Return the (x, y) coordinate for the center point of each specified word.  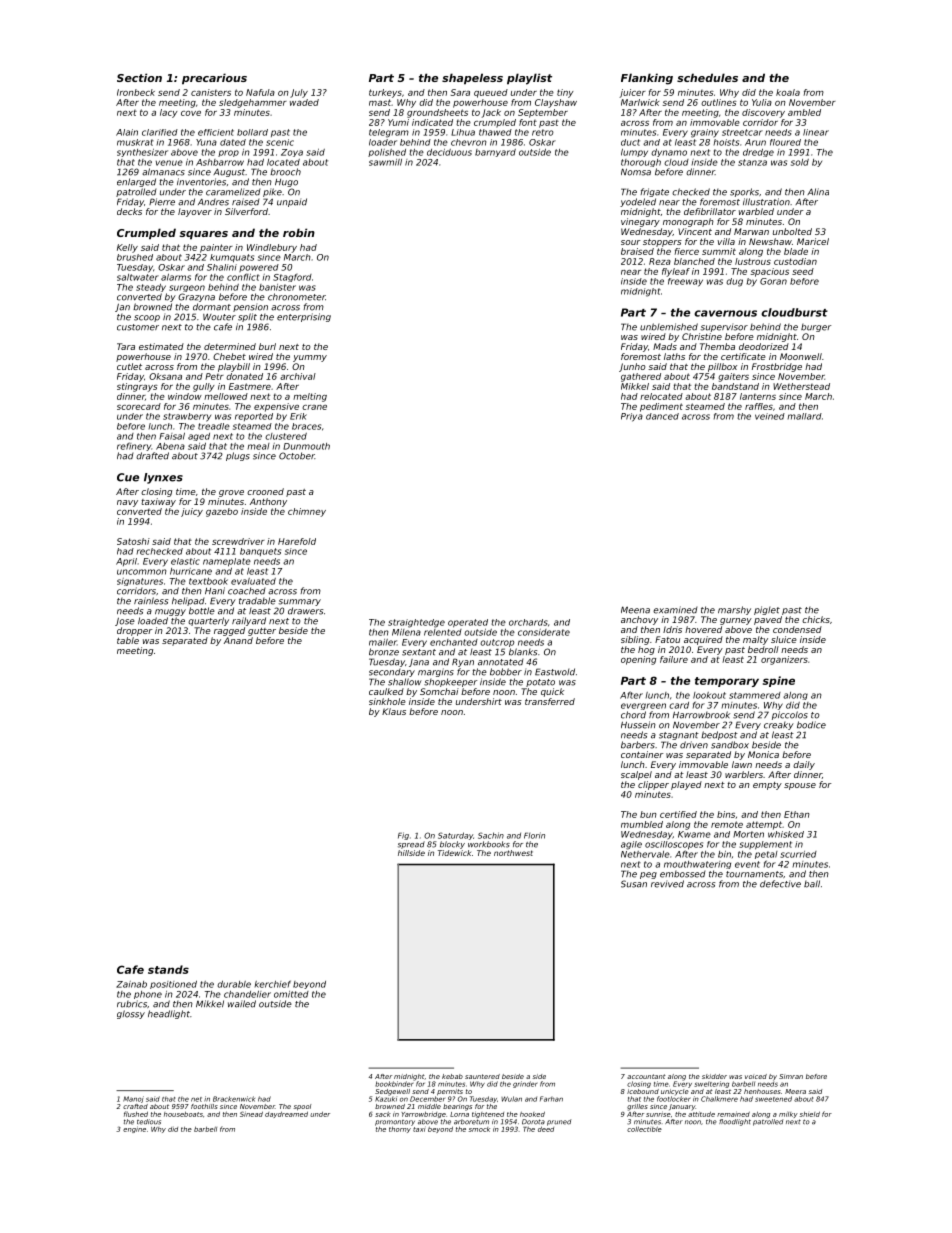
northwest (513, 853)
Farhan (551, 1099)
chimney (307, 512)
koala (788, 92)
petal (766, 855)
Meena (635, 610)
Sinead (251, 1114)
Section (139, 77)
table (128, 640)
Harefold (297, 541)
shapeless (472, 79)
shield (810, 1114)
